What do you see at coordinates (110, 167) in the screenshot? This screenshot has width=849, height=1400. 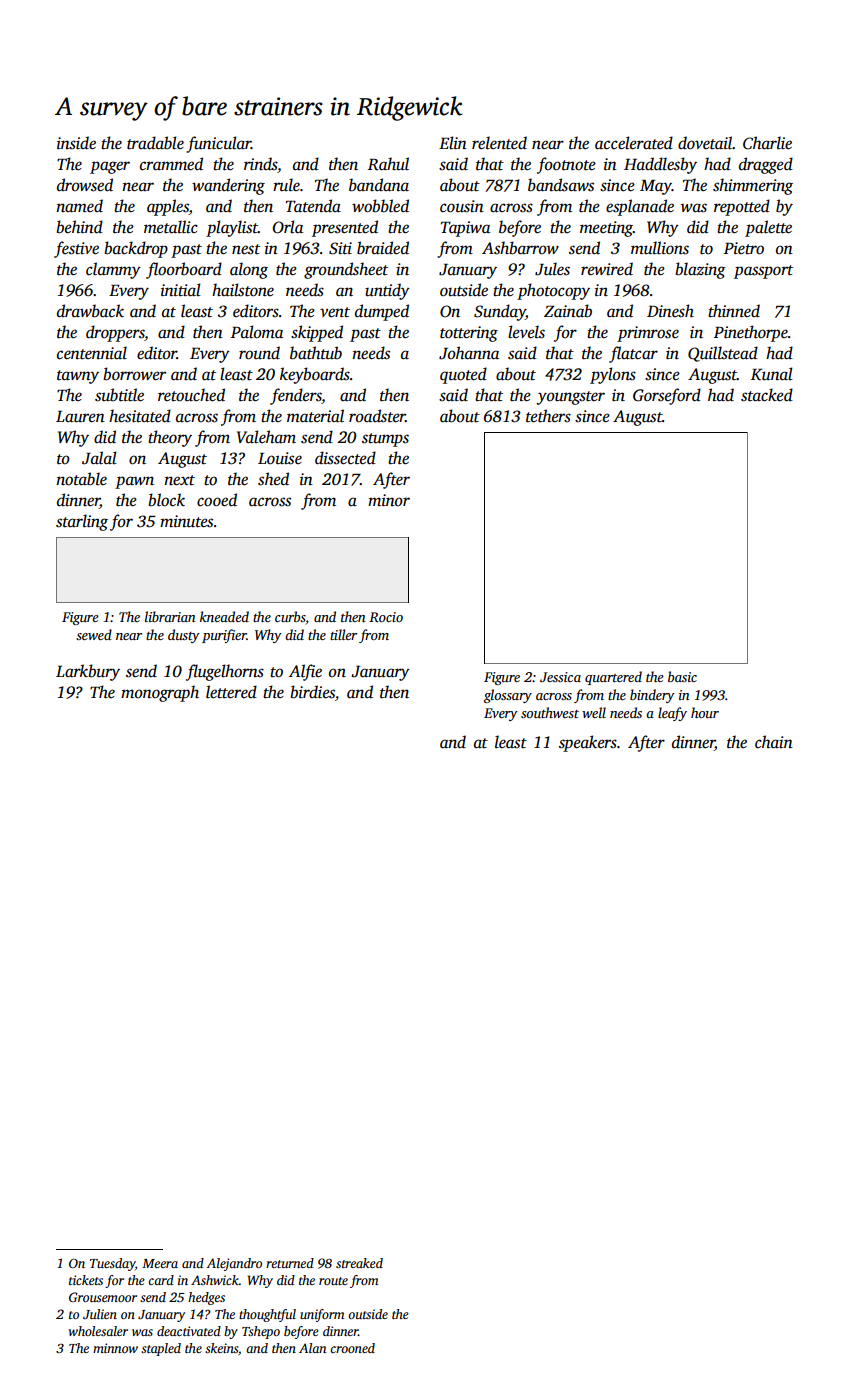 I see `pager` at bounding box center [110, 167].
